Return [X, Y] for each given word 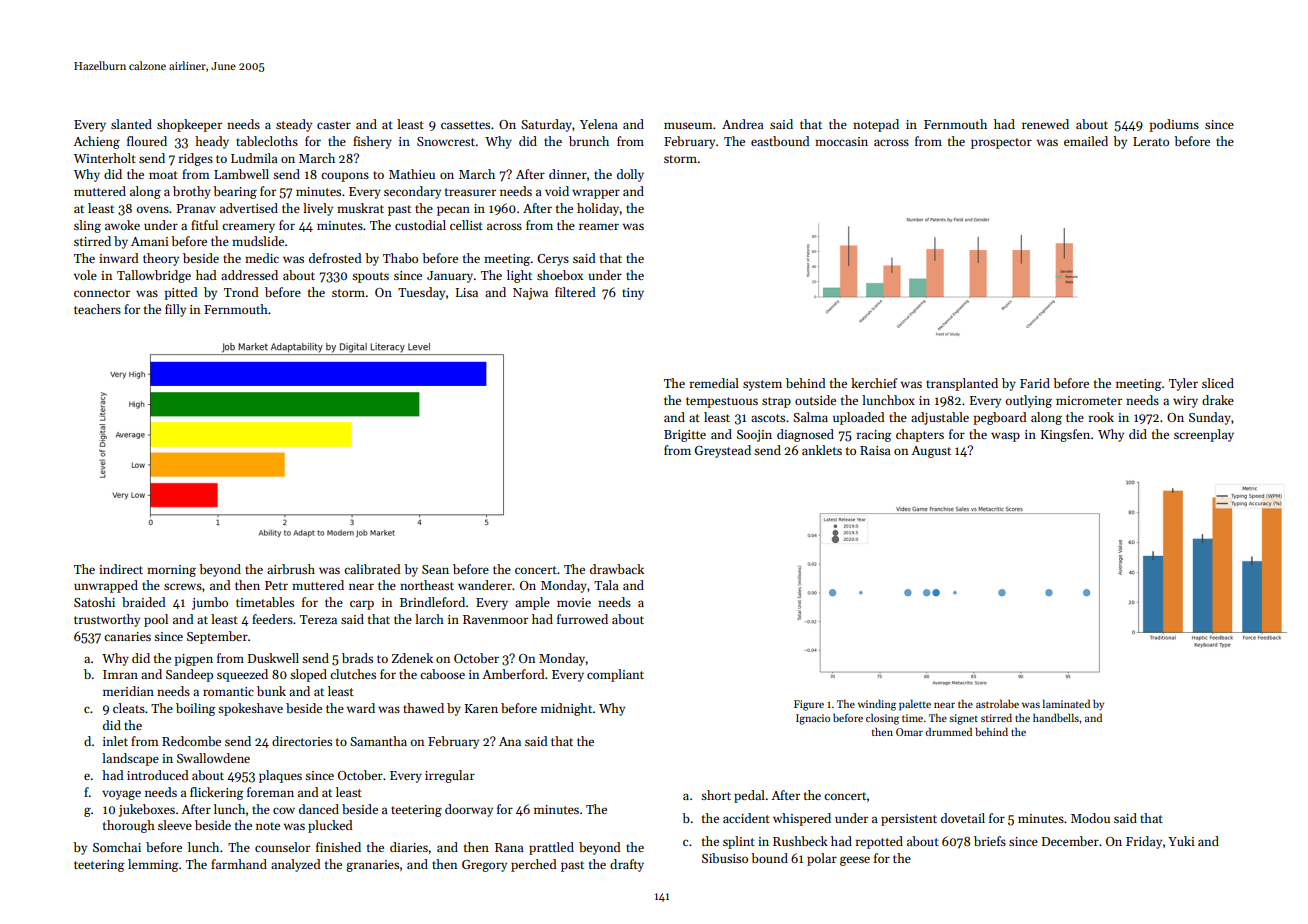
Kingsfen [1065, 435]
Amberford [513, 674]
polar [822, 859]
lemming [153, 865]
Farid [1035, 383]
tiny [633, 294]
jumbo [210, 603]
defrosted [335, 258]
